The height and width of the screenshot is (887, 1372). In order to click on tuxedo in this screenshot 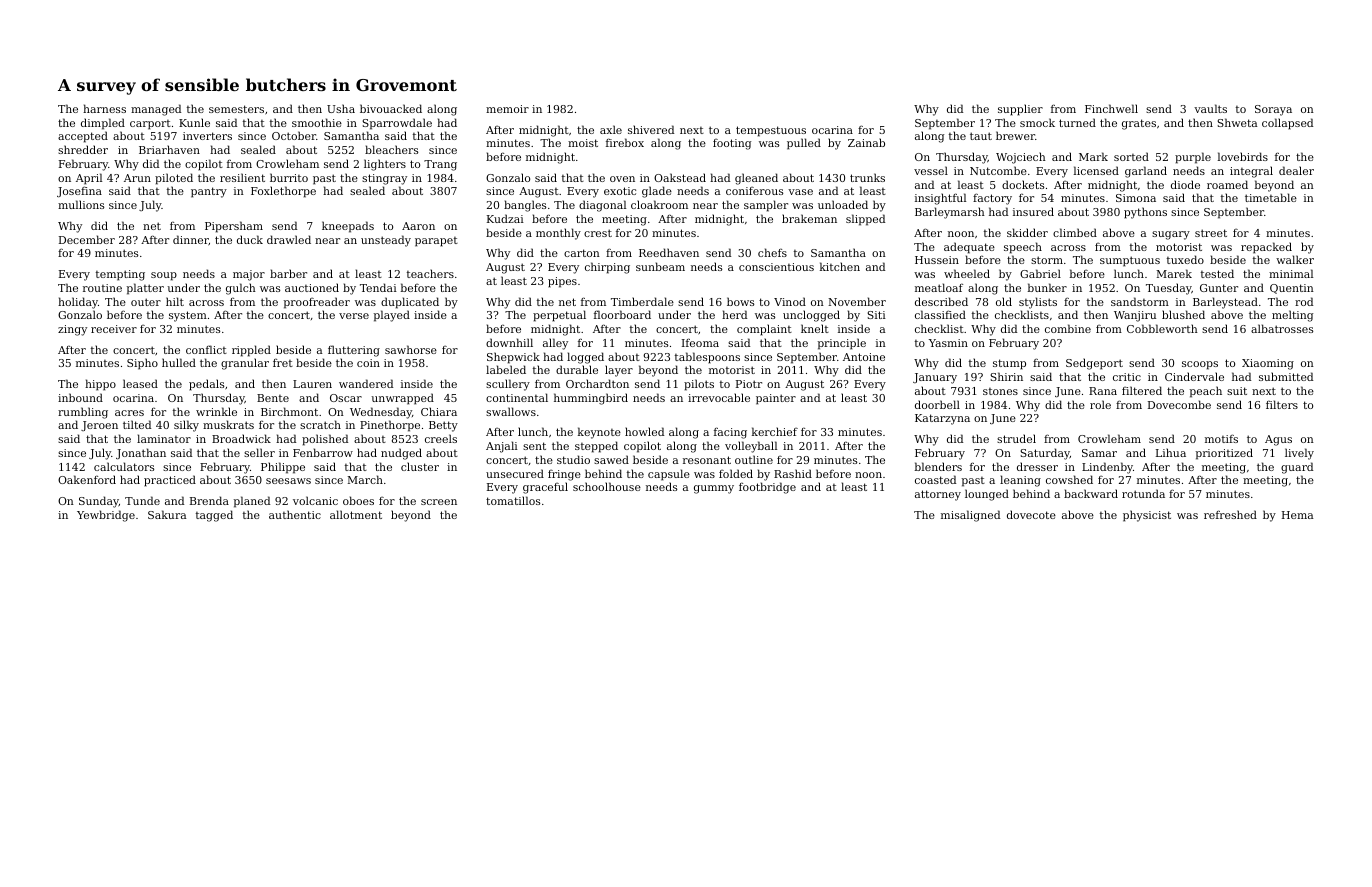, I will do `click(1185, 259)`.
